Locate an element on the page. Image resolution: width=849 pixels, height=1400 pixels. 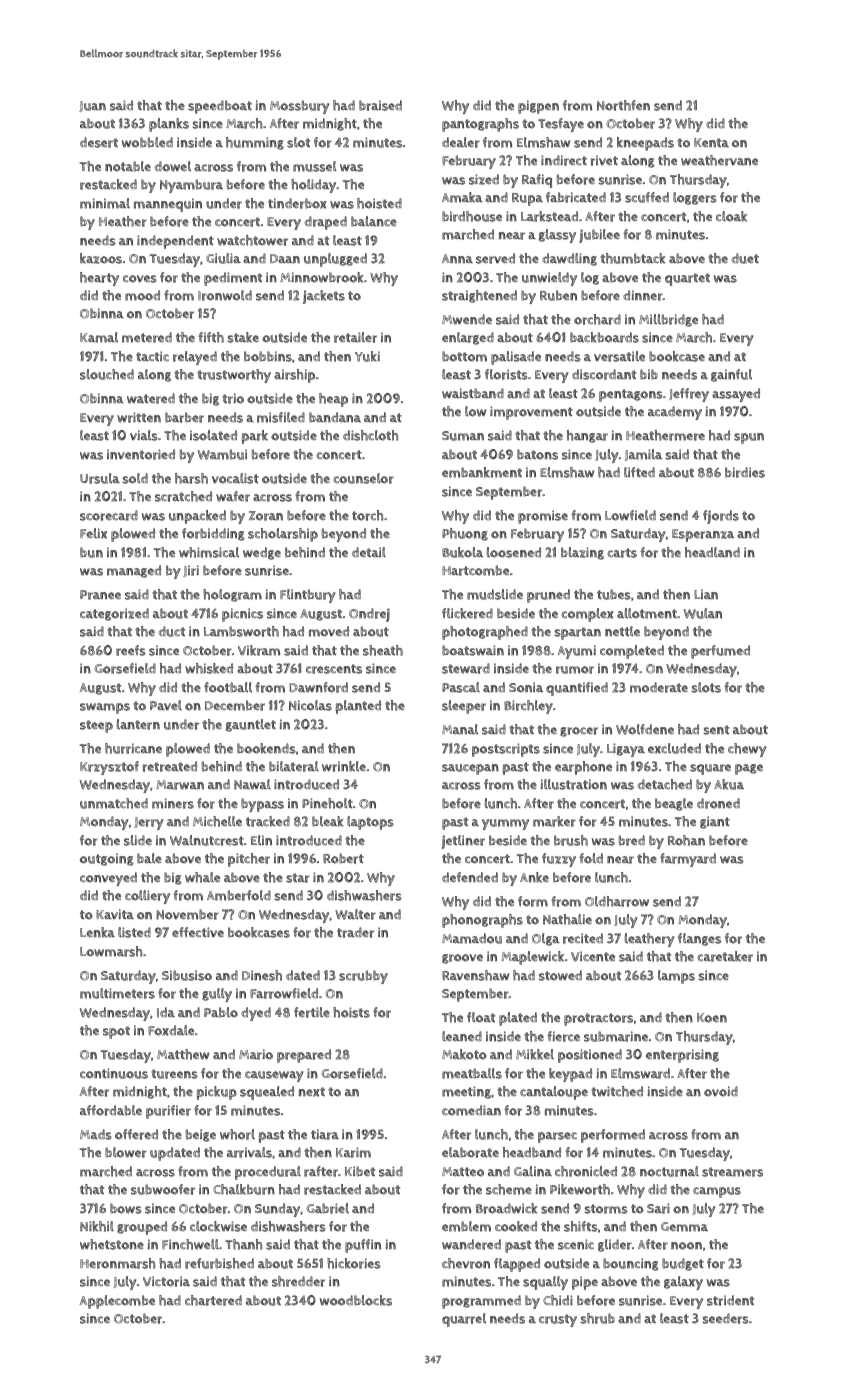
hickories is located at coordinates (354, 1263).
